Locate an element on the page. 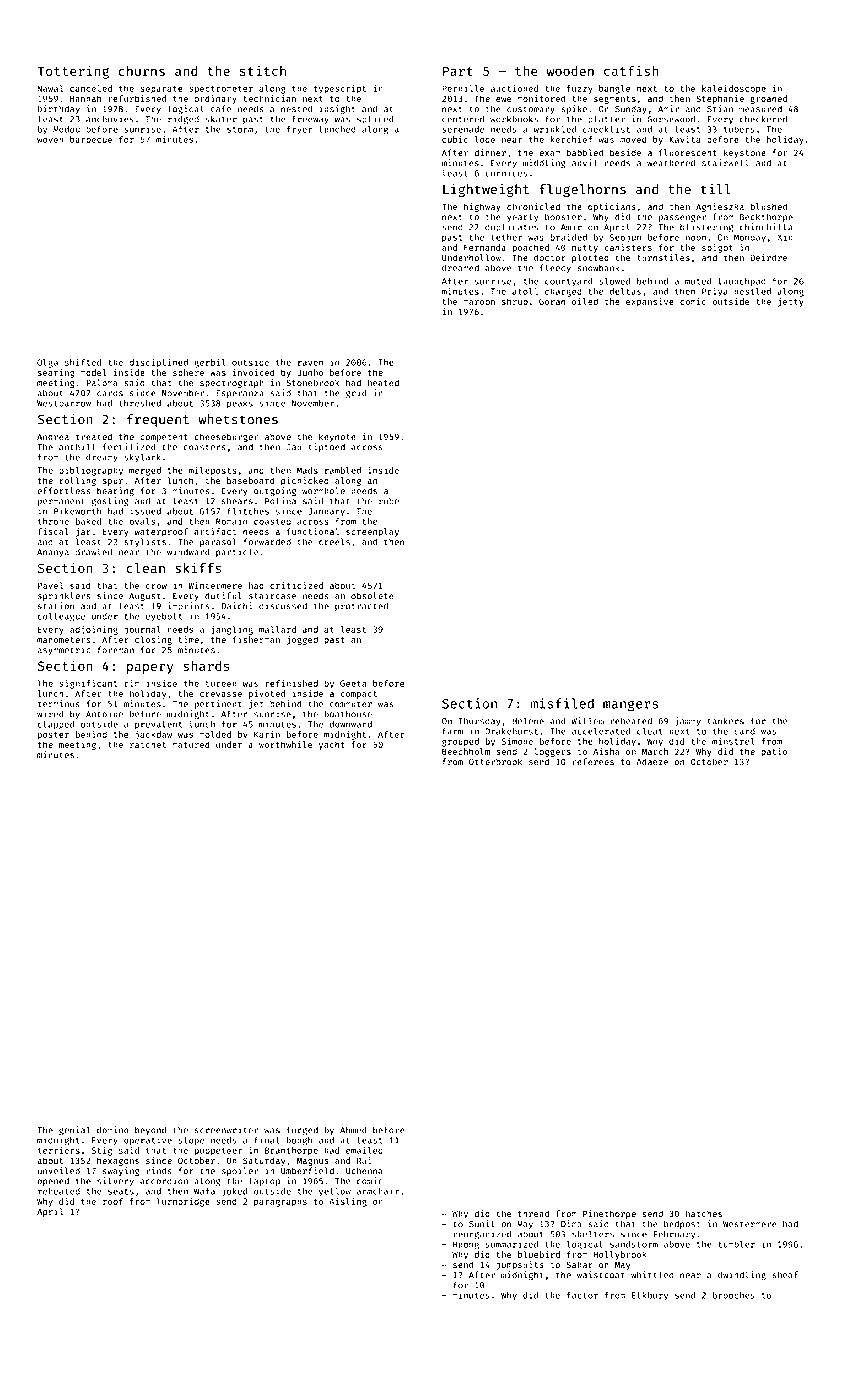 This document has width=849, height=1400. Pinethorpe is located at coordinates (609, 1214).
